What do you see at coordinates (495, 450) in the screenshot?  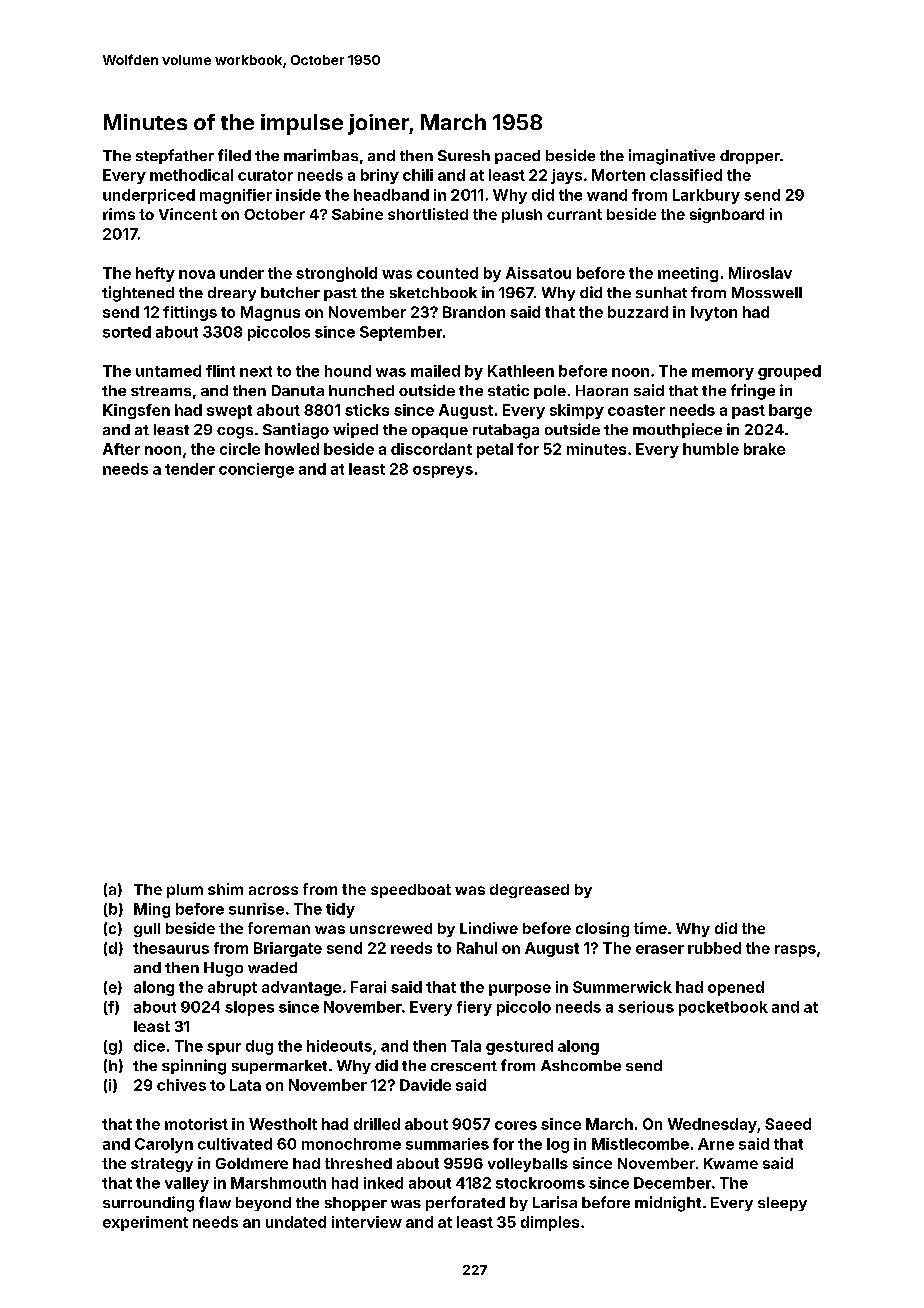 I see `petal` at bounding box center [495, 450].
